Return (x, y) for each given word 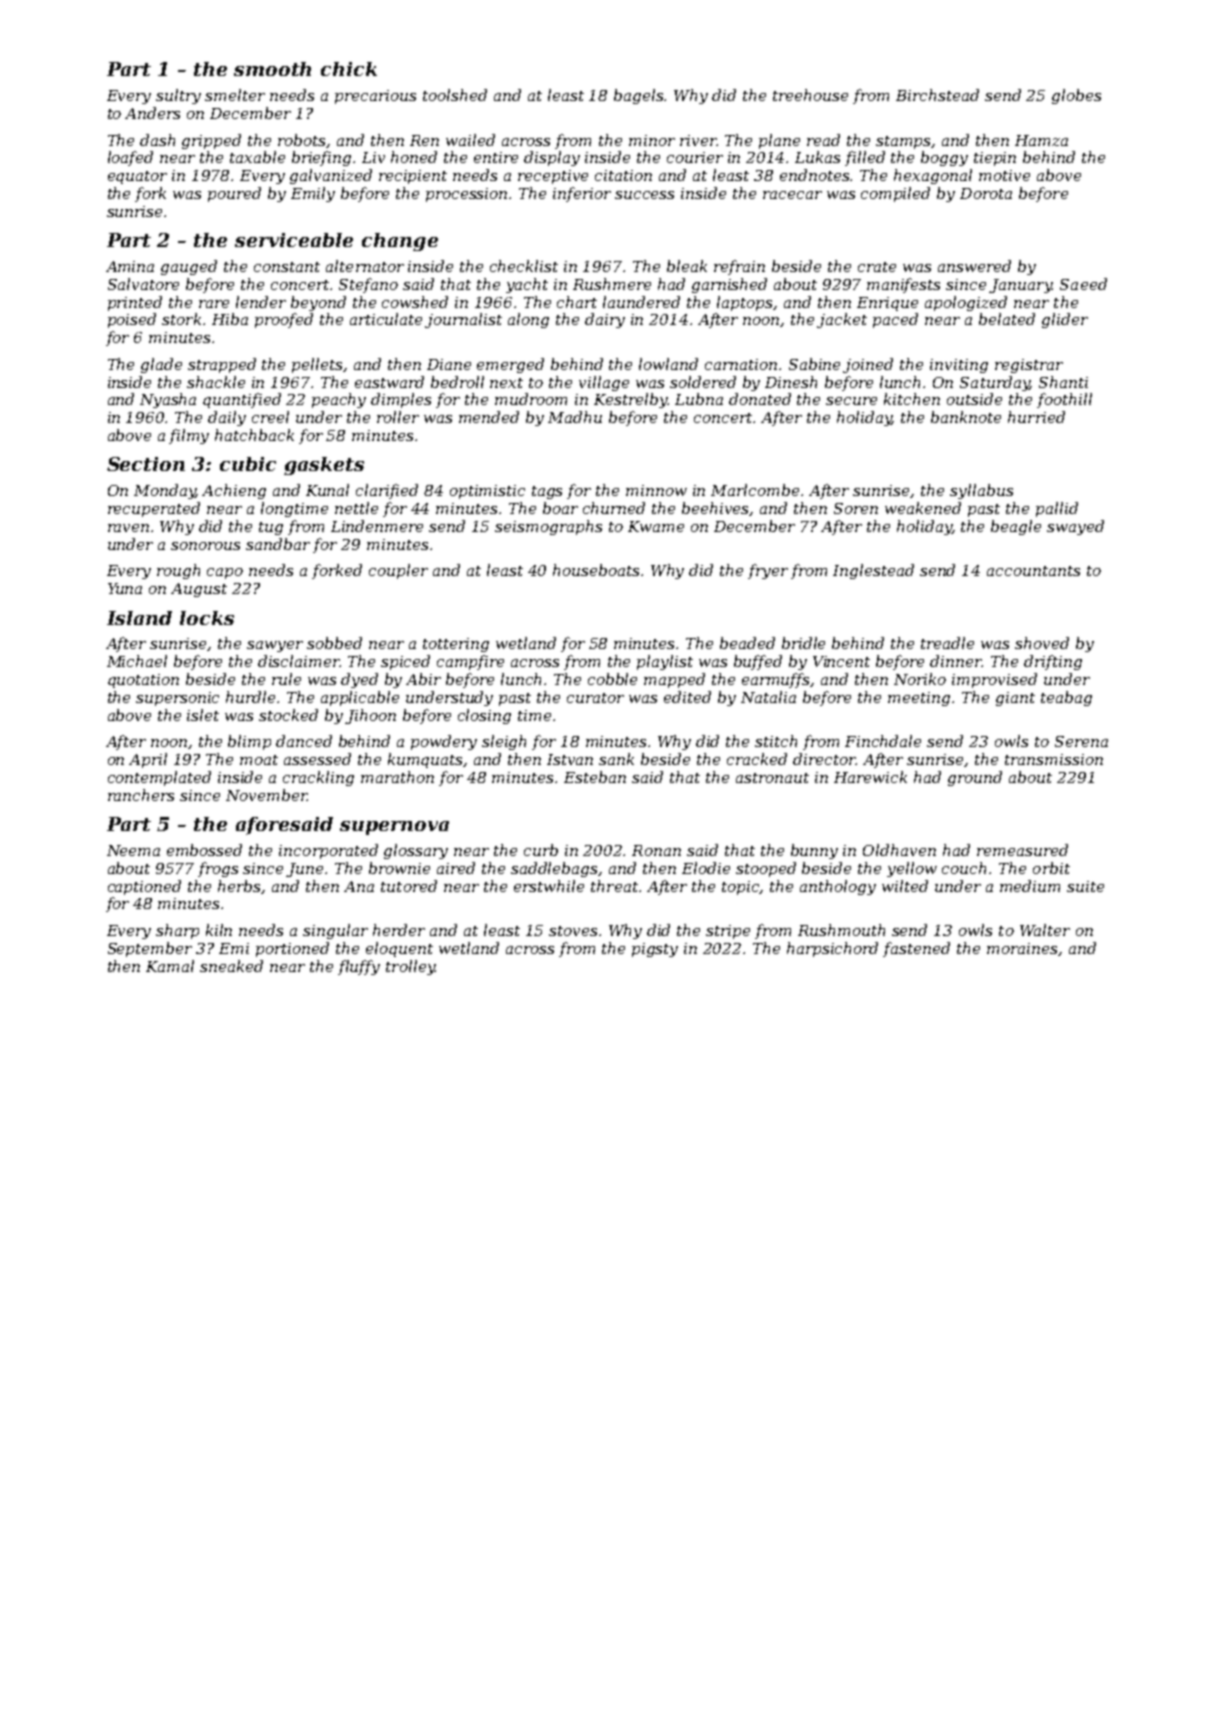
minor (652, 140)
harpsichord (832, 949)
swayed (1075, 527)
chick (349, 69)
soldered (703, 382)
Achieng (234, 491)
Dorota (986, 193)
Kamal (170, 966)
